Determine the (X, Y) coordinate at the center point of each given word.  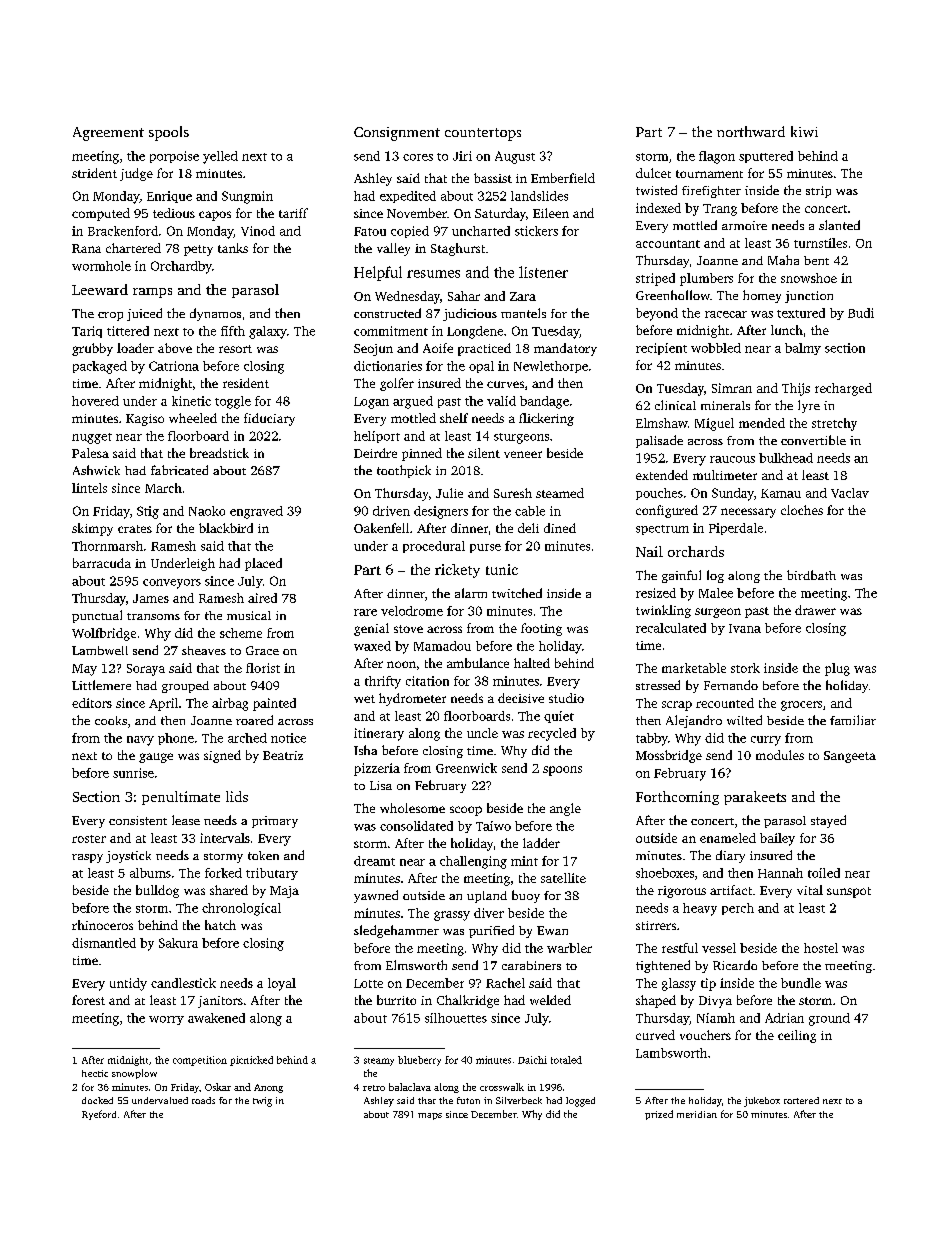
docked (97, 1100)
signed (222, 756)
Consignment (397, 134)
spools (169, 133)
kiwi (804, 131)
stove (408, 629)
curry (766, 741)
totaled (566, 1060)
